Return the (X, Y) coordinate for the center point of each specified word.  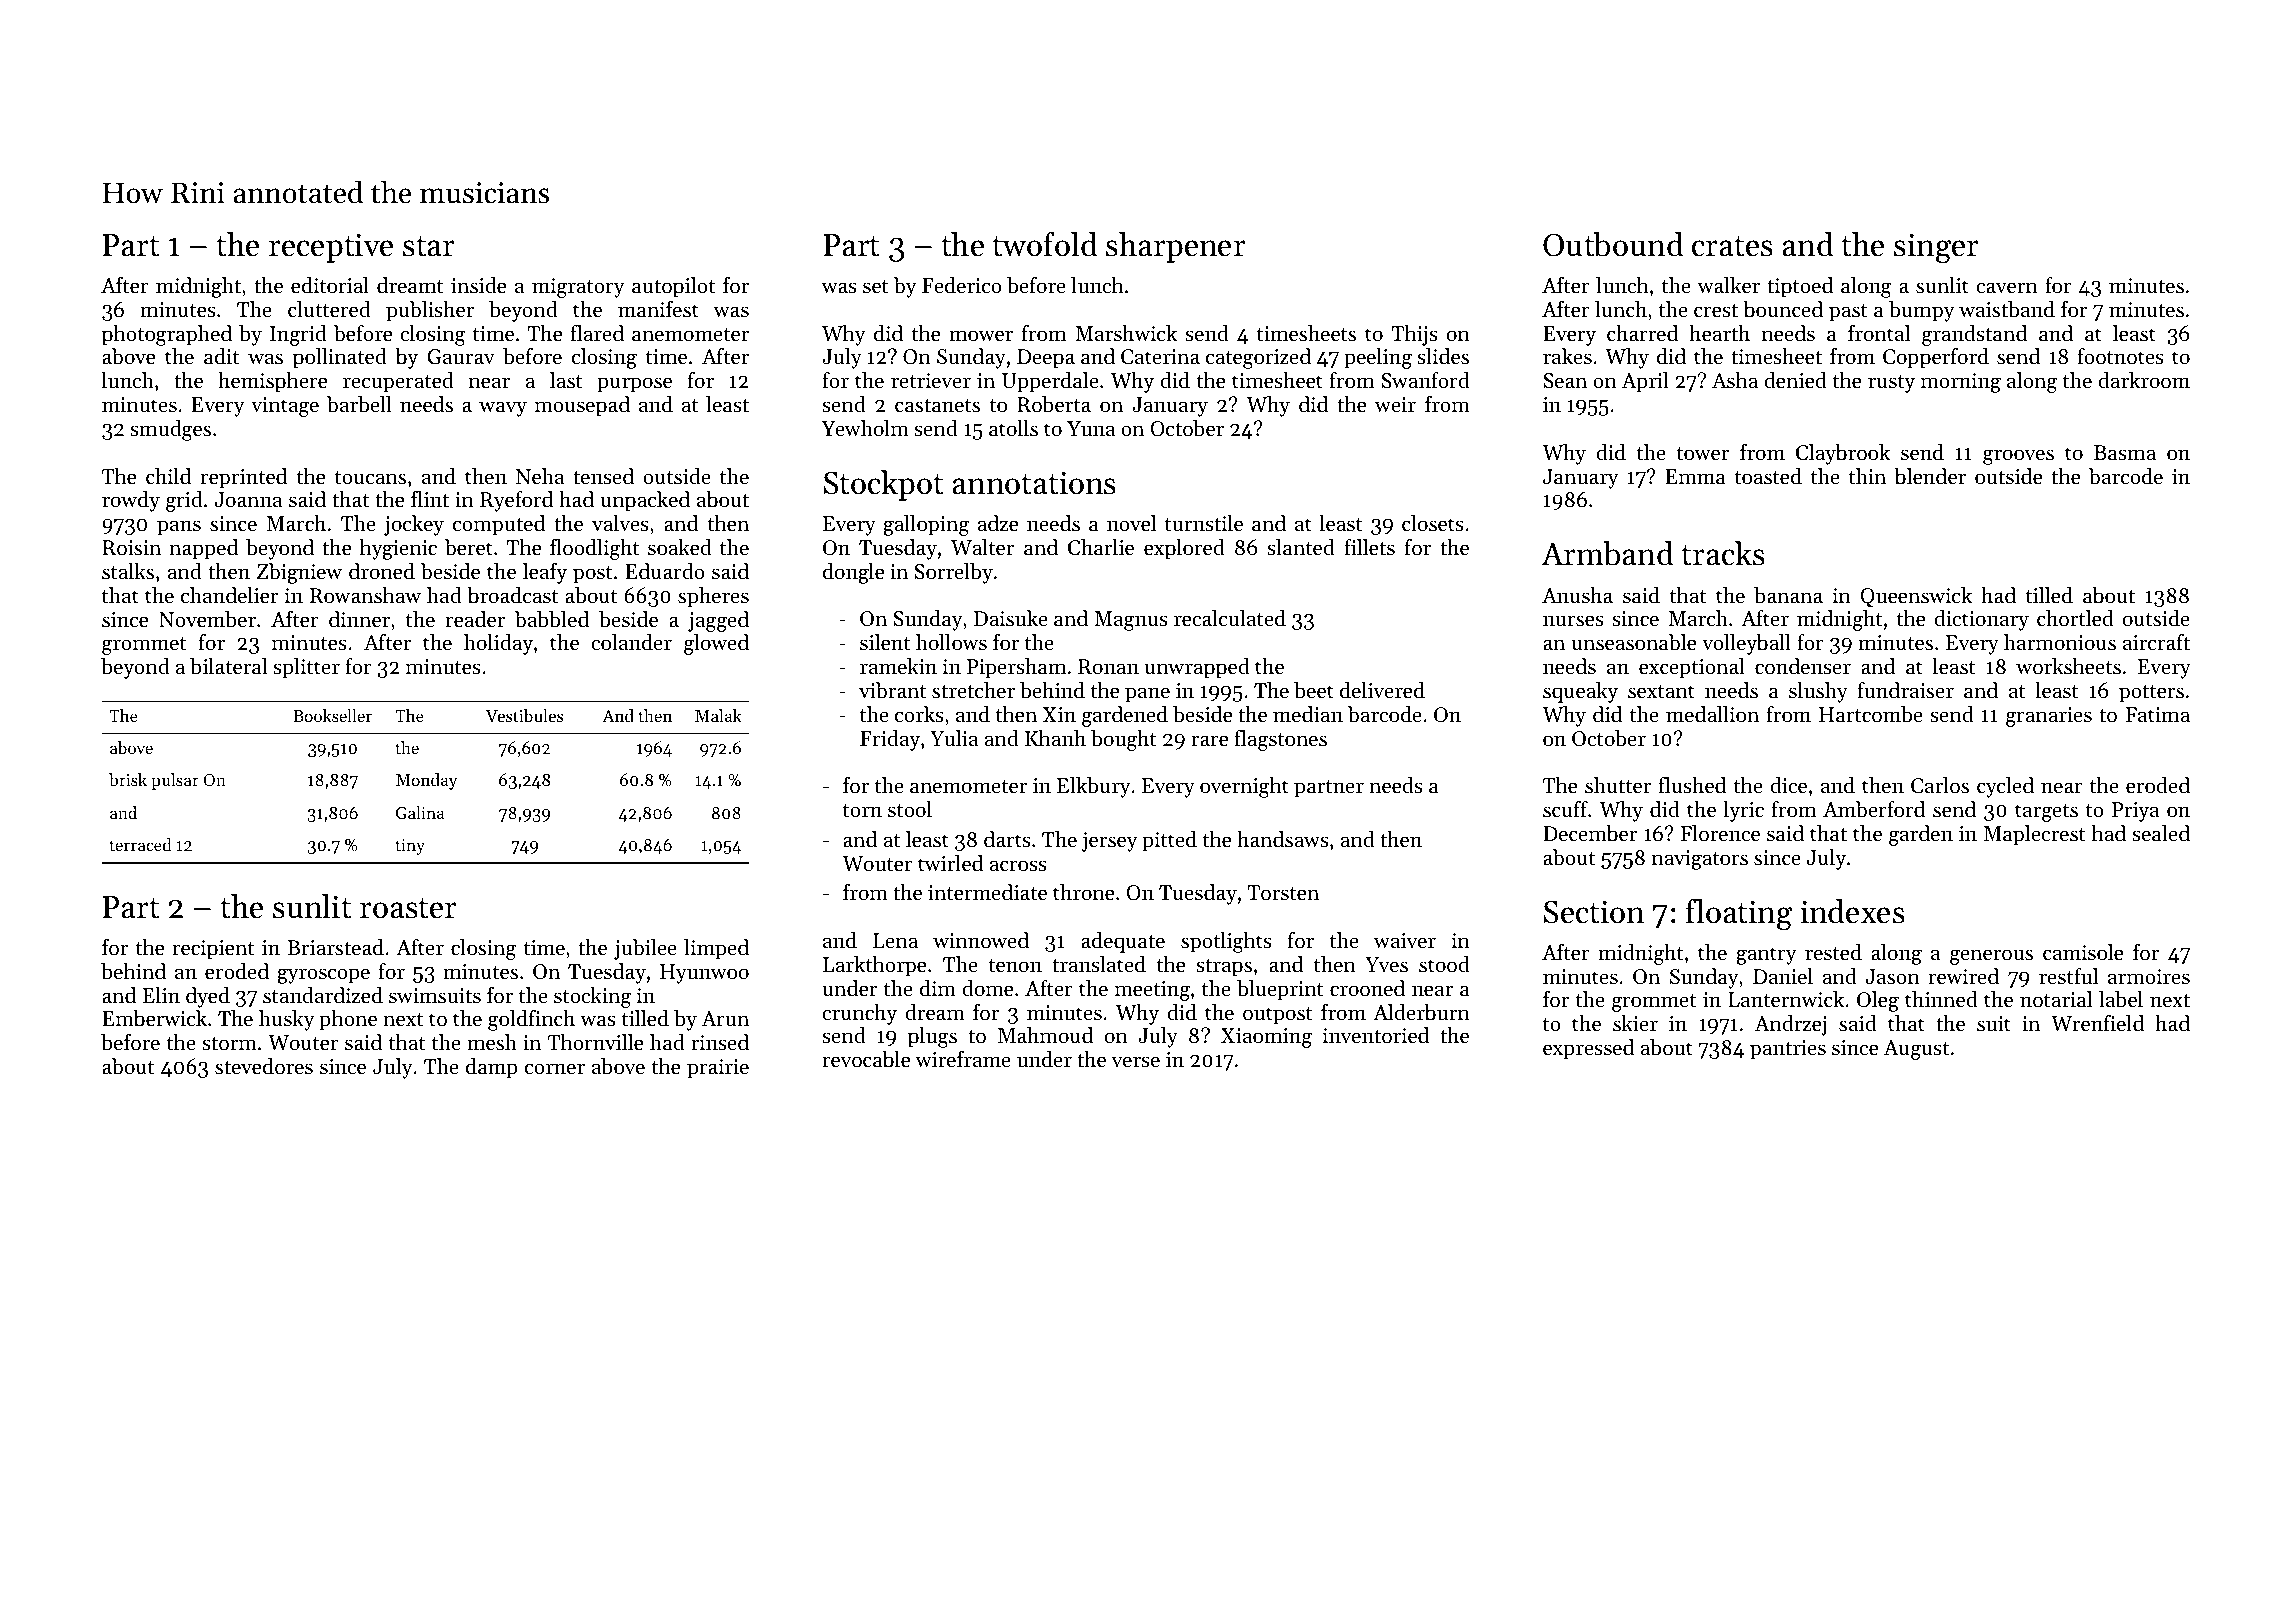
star (429, 246)
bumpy (1921, 311)
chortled (2075, 618)
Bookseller (332, 715)
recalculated (1230, 618)
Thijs (1414, 335)
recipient (213, 950)
